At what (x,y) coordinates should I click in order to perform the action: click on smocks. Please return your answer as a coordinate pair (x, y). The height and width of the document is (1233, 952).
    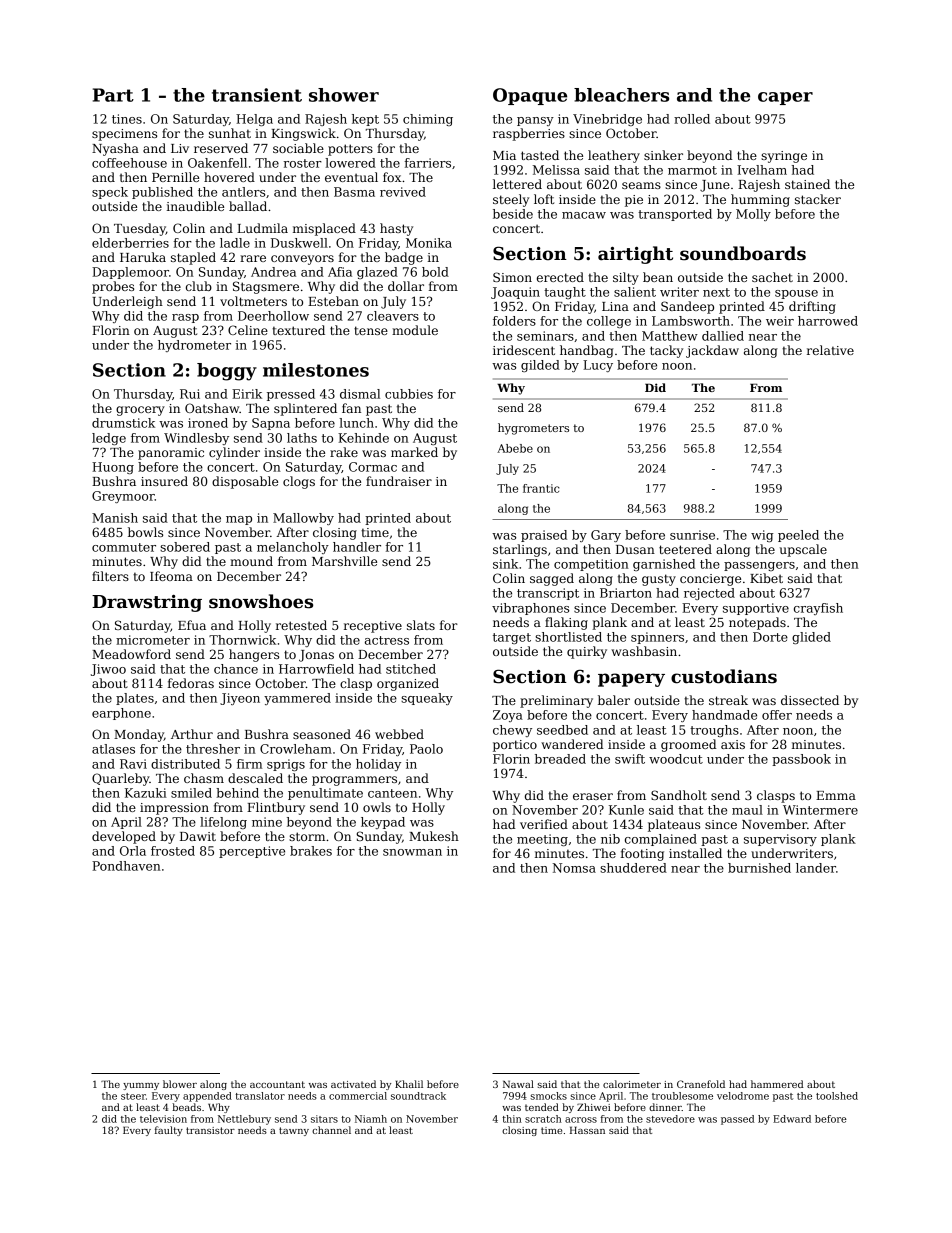
    Looking at the image, I should click on (548, 1096).
